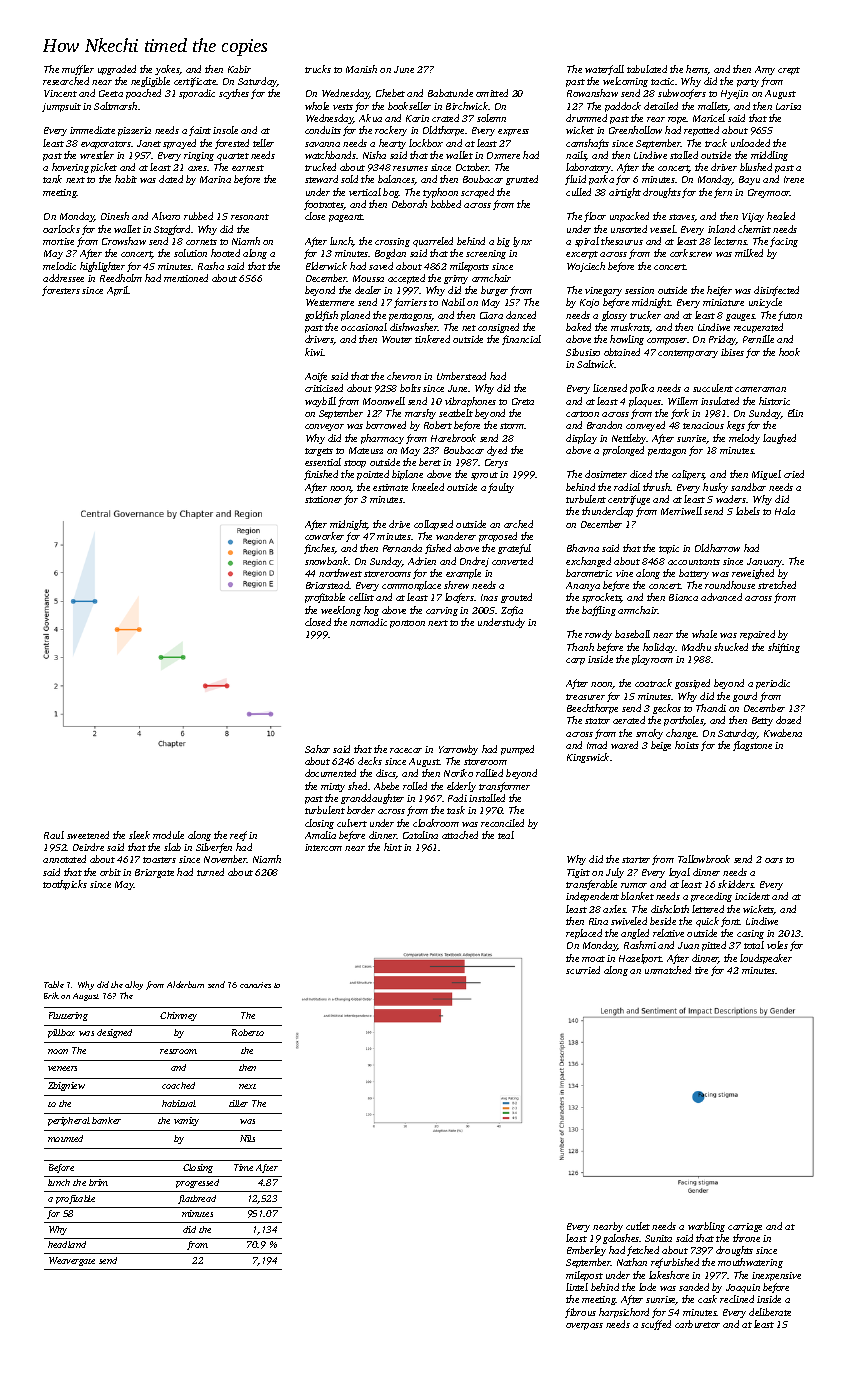 The width and height of the document is (849, 1400). Describe the element at coordinates (330, 773) in the document. I see `documented` at that location.
